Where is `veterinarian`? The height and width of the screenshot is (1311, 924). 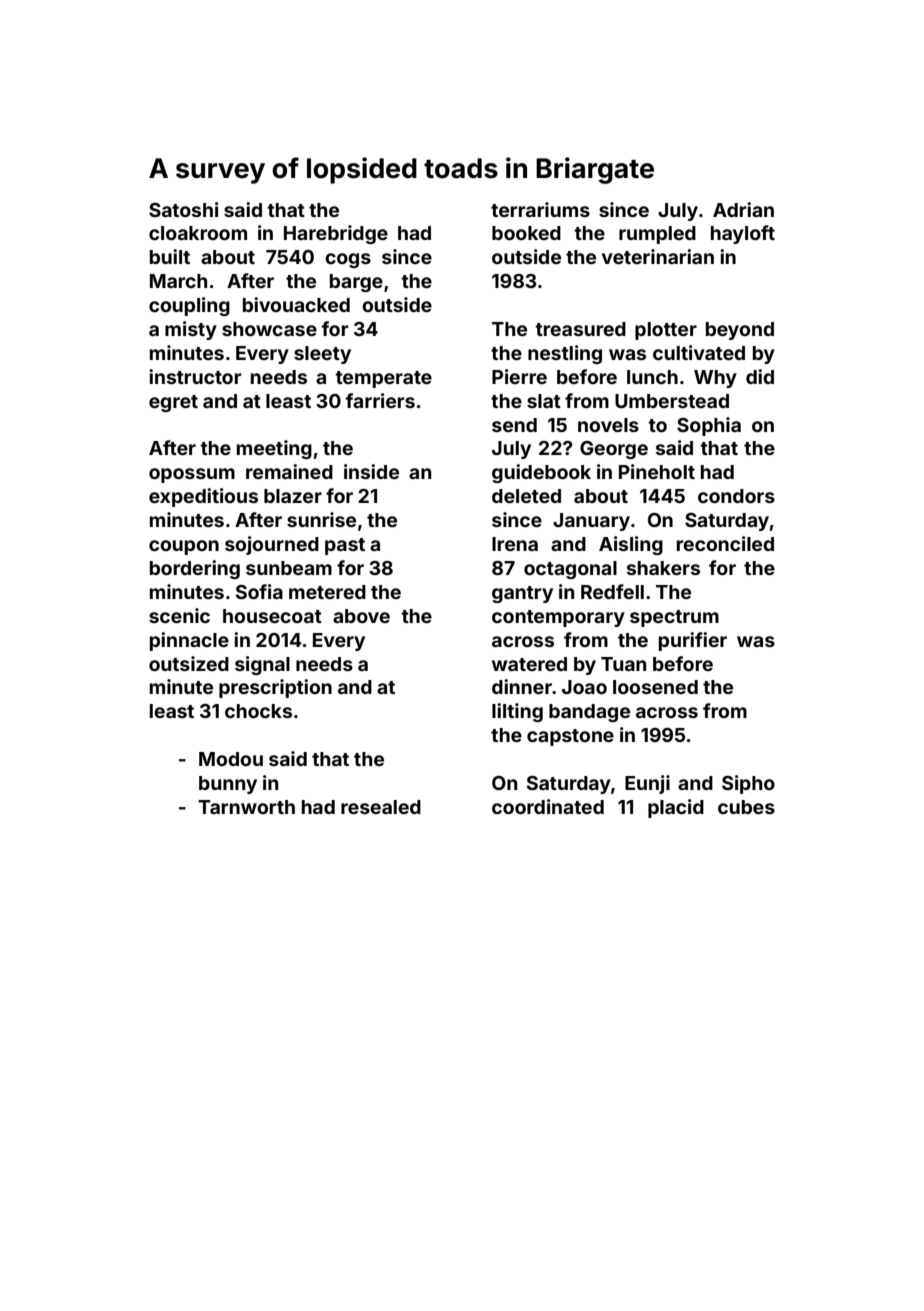
veterinarian is located at coordinates (658, 256).
